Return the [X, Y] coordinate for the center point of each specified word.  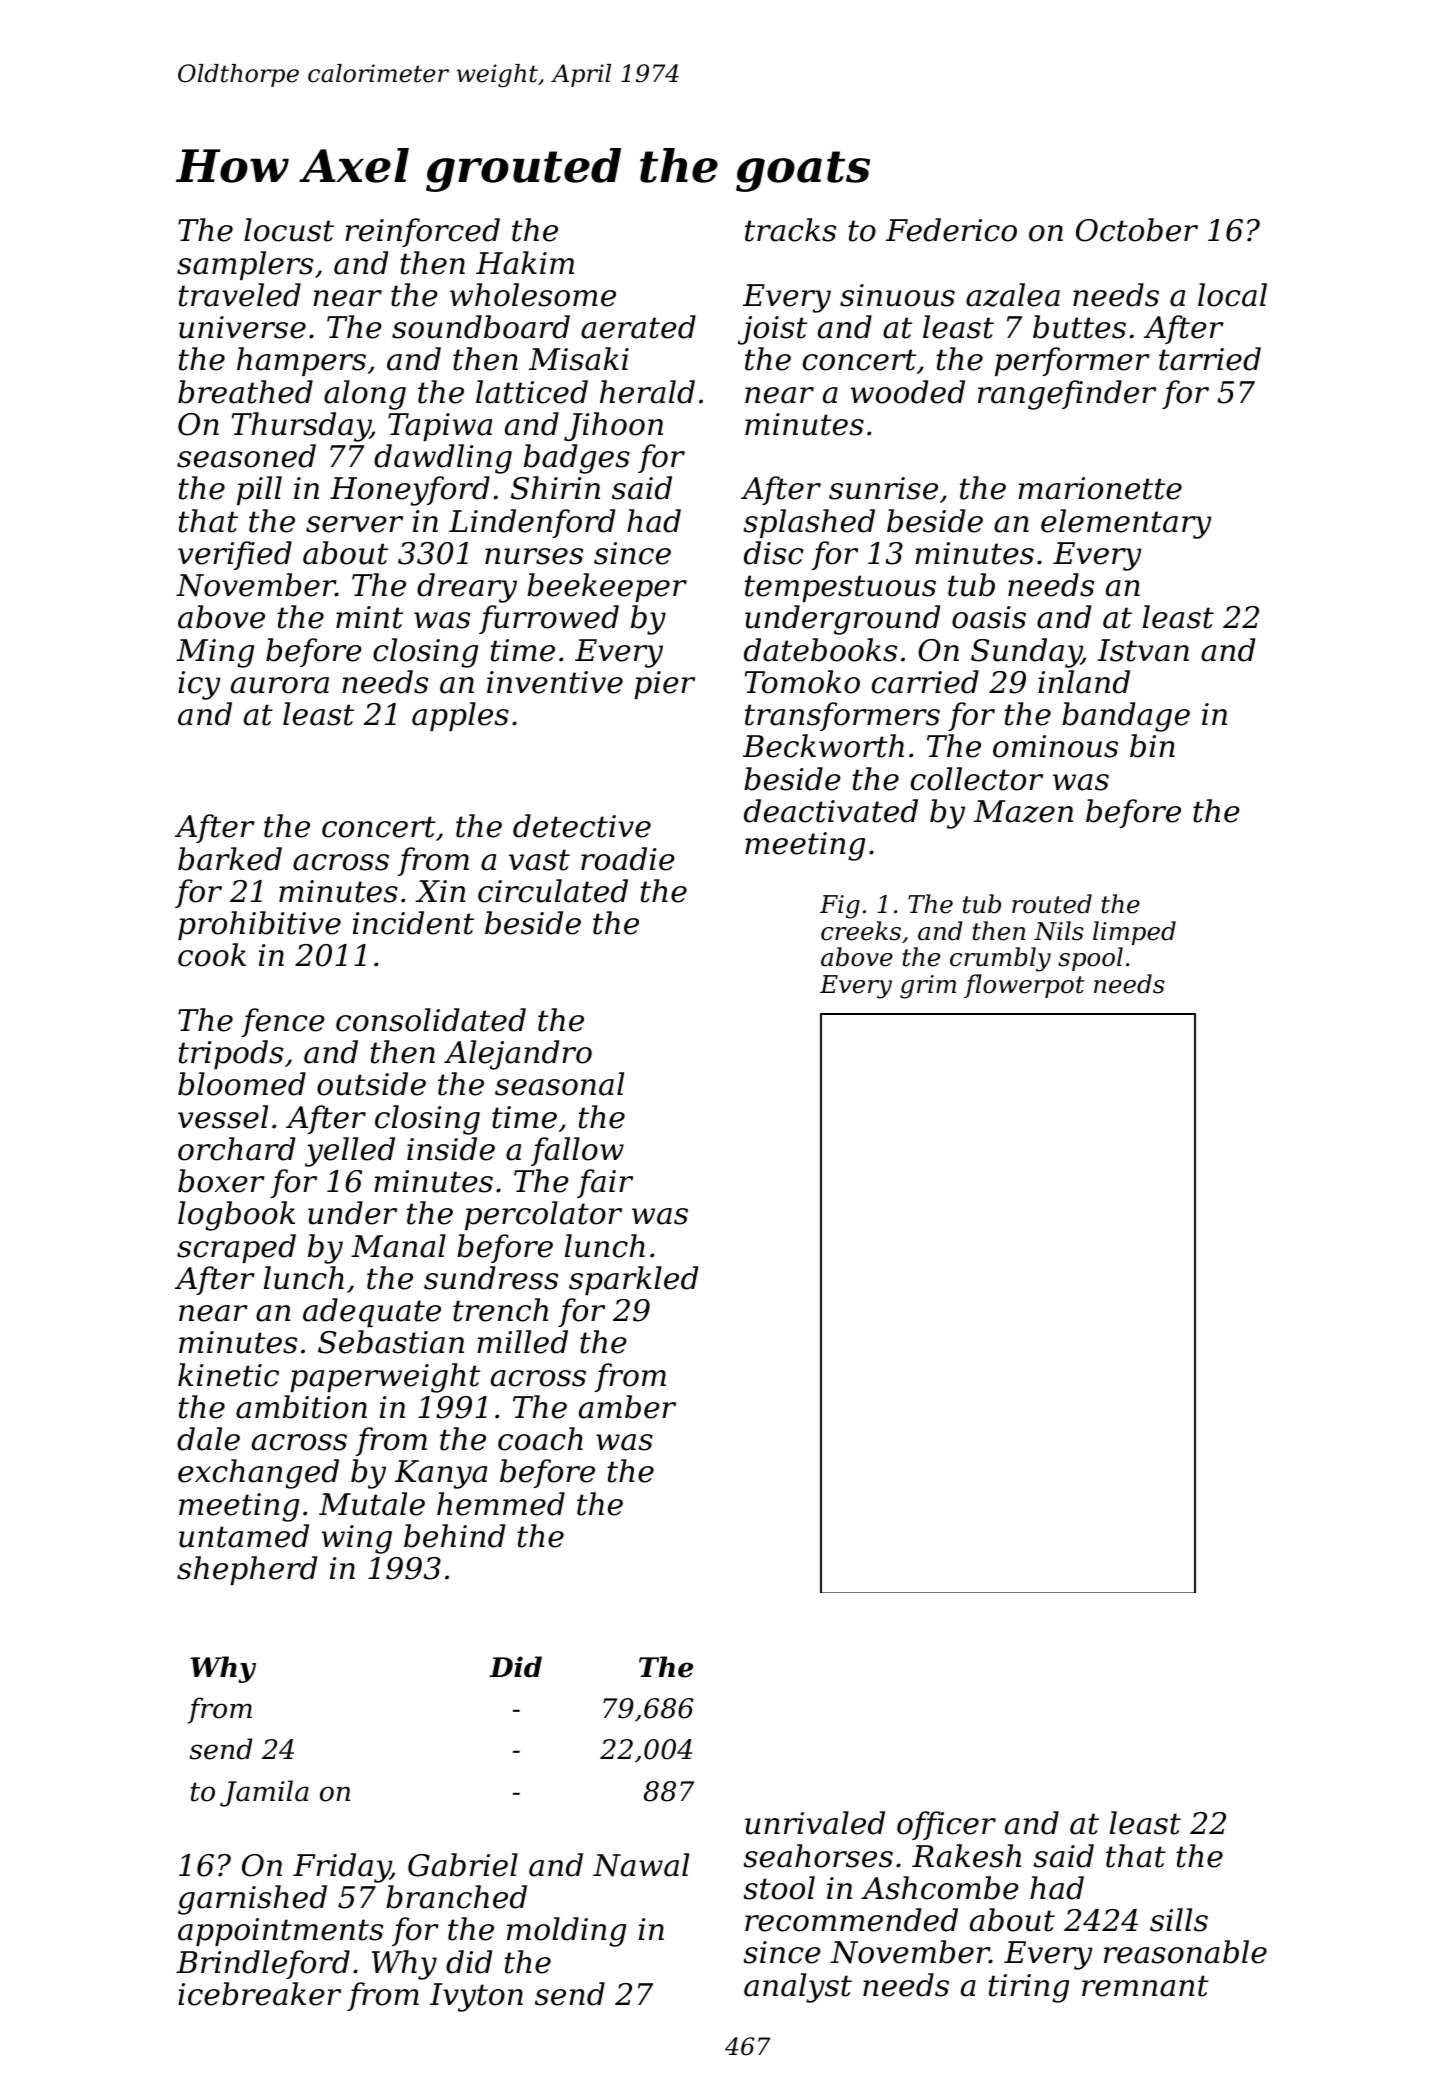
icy [199, 685]
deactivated [831, 811]
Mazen [1023, 811]
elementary [1126, 524]
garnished [252, 1900]
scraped [236, 1248]
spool [1090, 959]
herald [647, 392]
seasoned [246, 456]
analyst [798, 1988]
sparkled [633, 1280]
